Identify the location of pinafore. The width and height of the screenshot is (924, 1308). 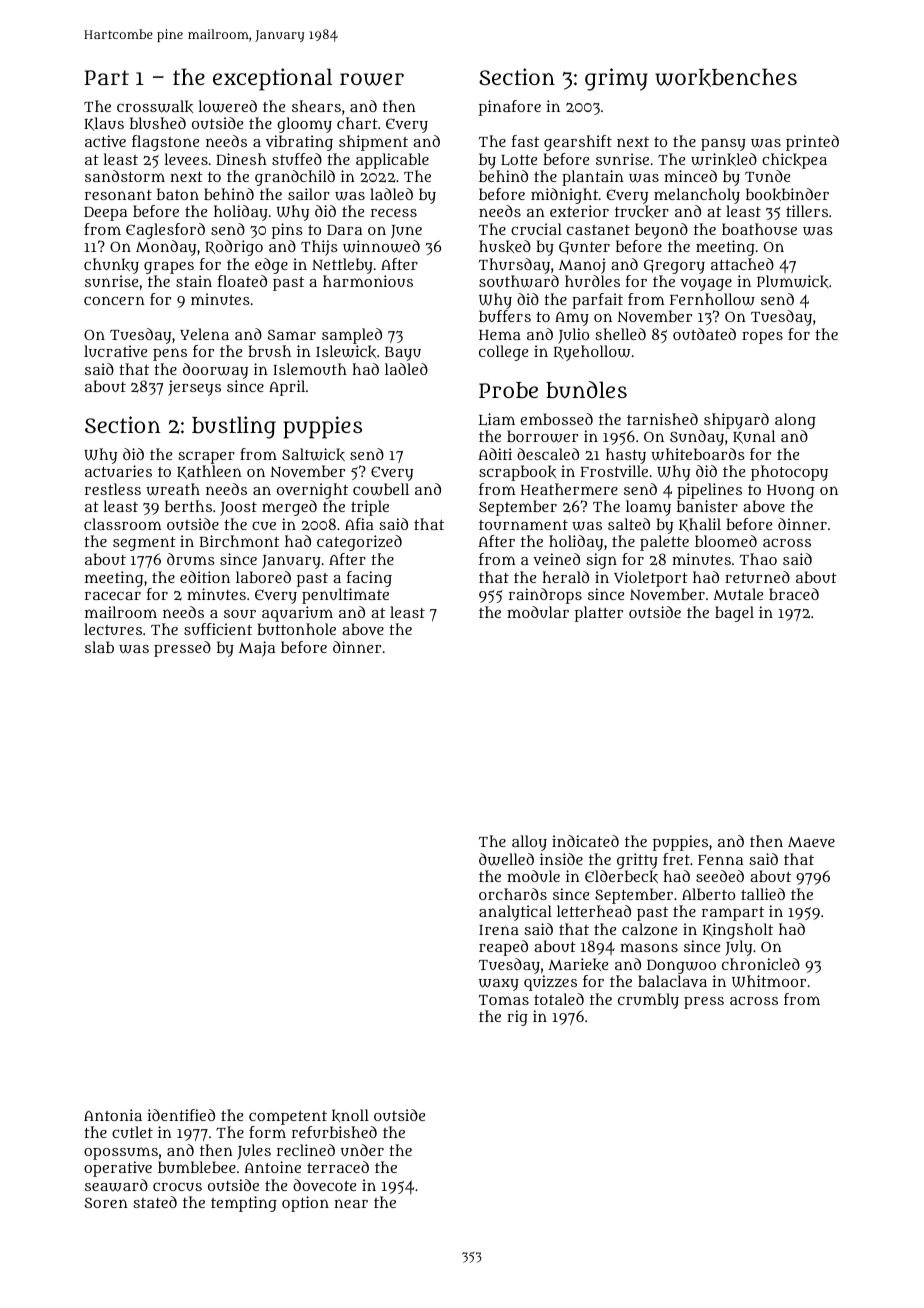
(510, 108).
